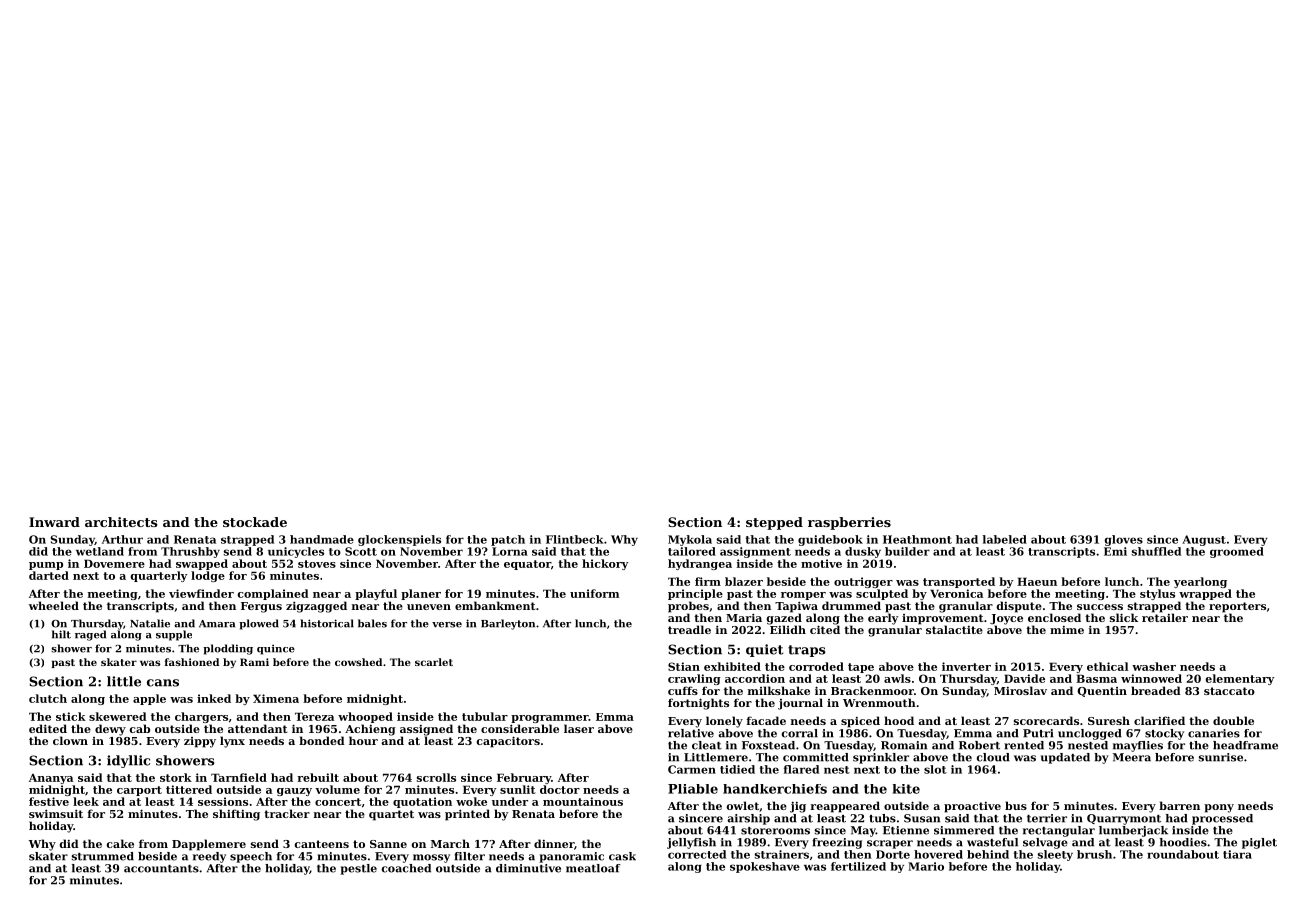 Image resolution: width=1308 pixels, height=924 pixels. What do you see at coordinates (201, 717) in the screenshot?
I see `chargers` at bounding box center [201, 717].
